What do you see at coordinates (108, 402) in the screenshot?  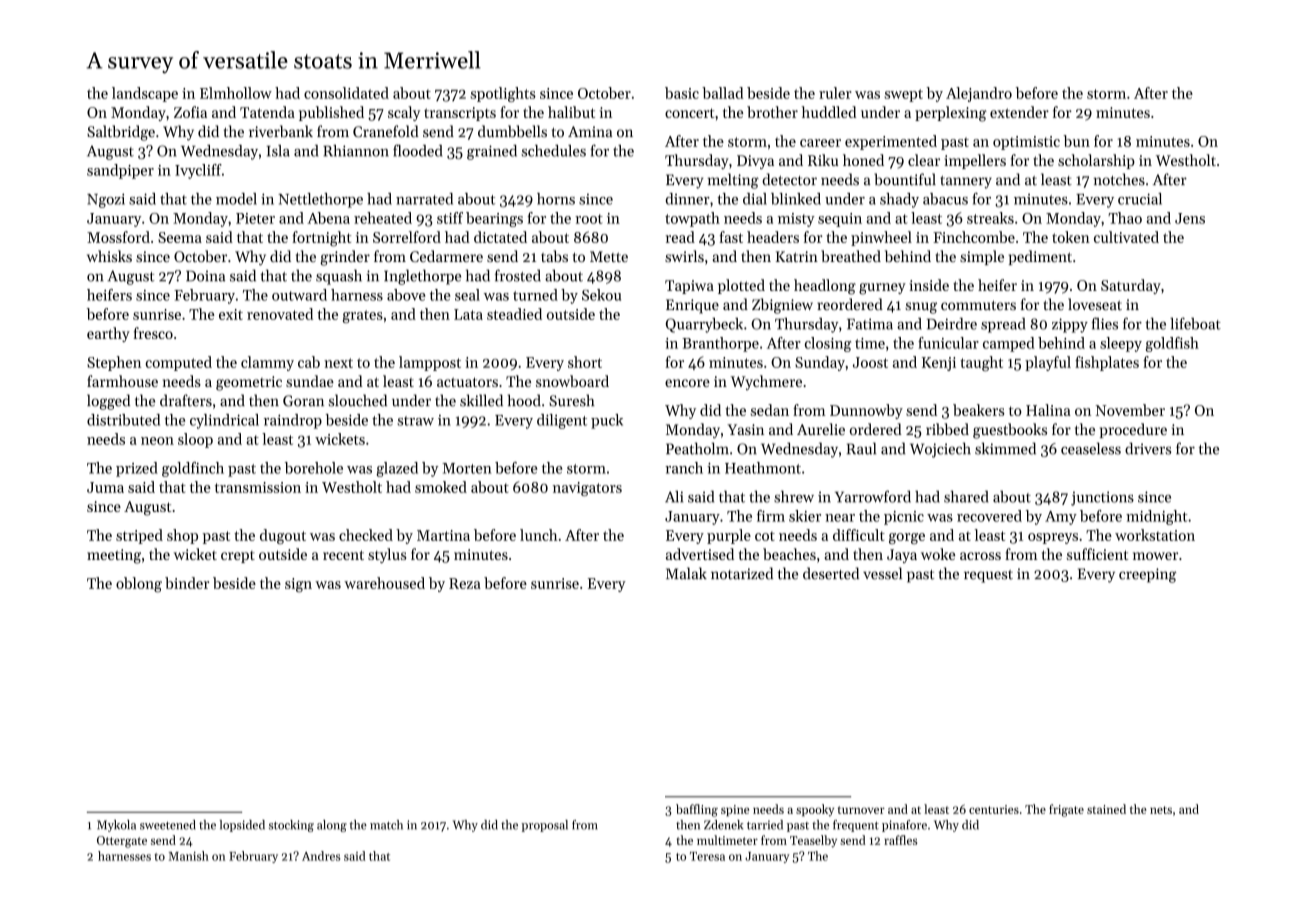 I see `logged` at bounding box center [108, 402].
